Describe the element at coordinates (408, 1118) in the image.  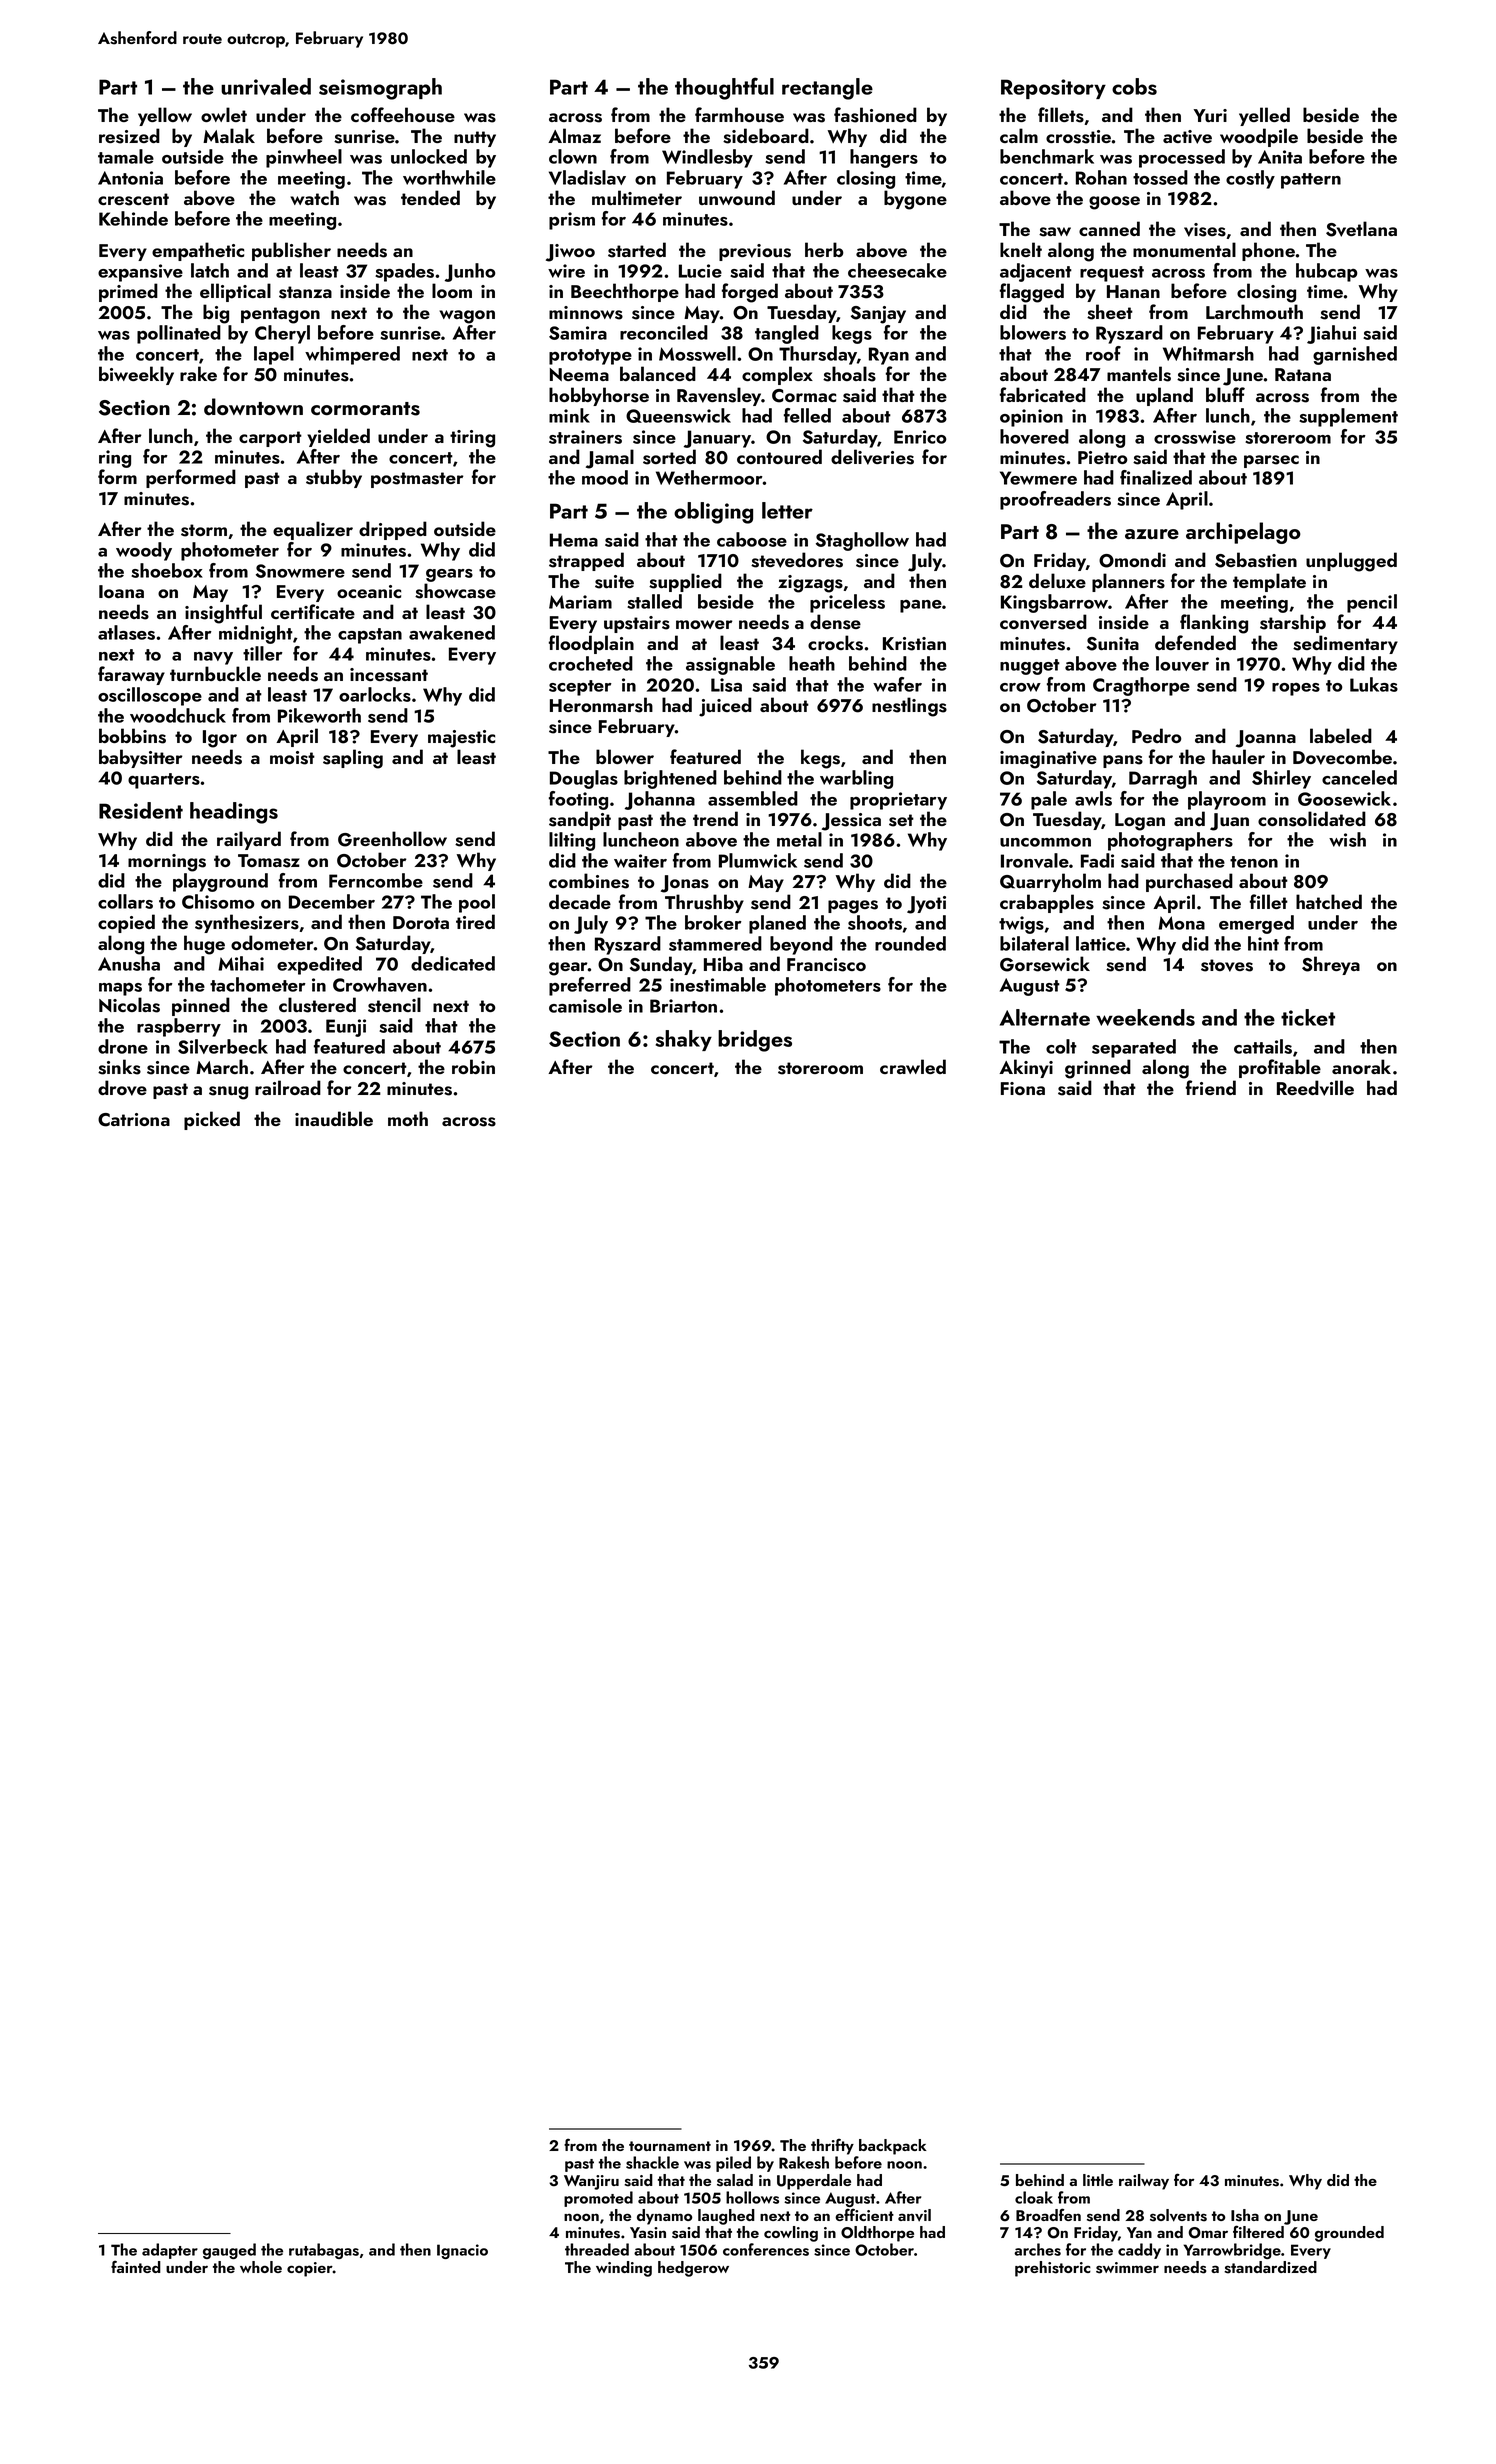
I see `moth` at that location.
